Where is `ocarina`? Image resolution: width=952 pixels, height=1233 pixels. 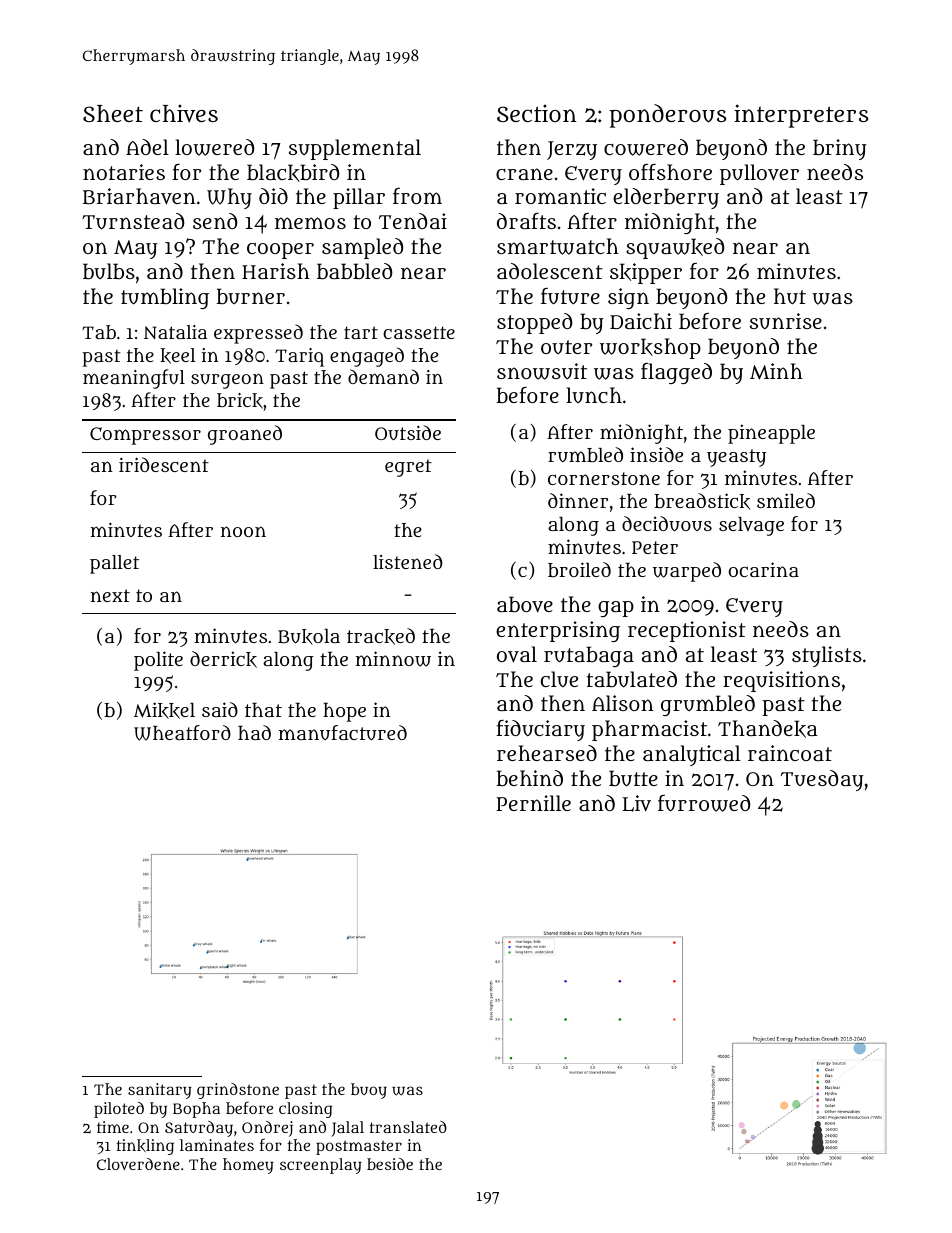 ocarina is located at coordinates (764, 569).
